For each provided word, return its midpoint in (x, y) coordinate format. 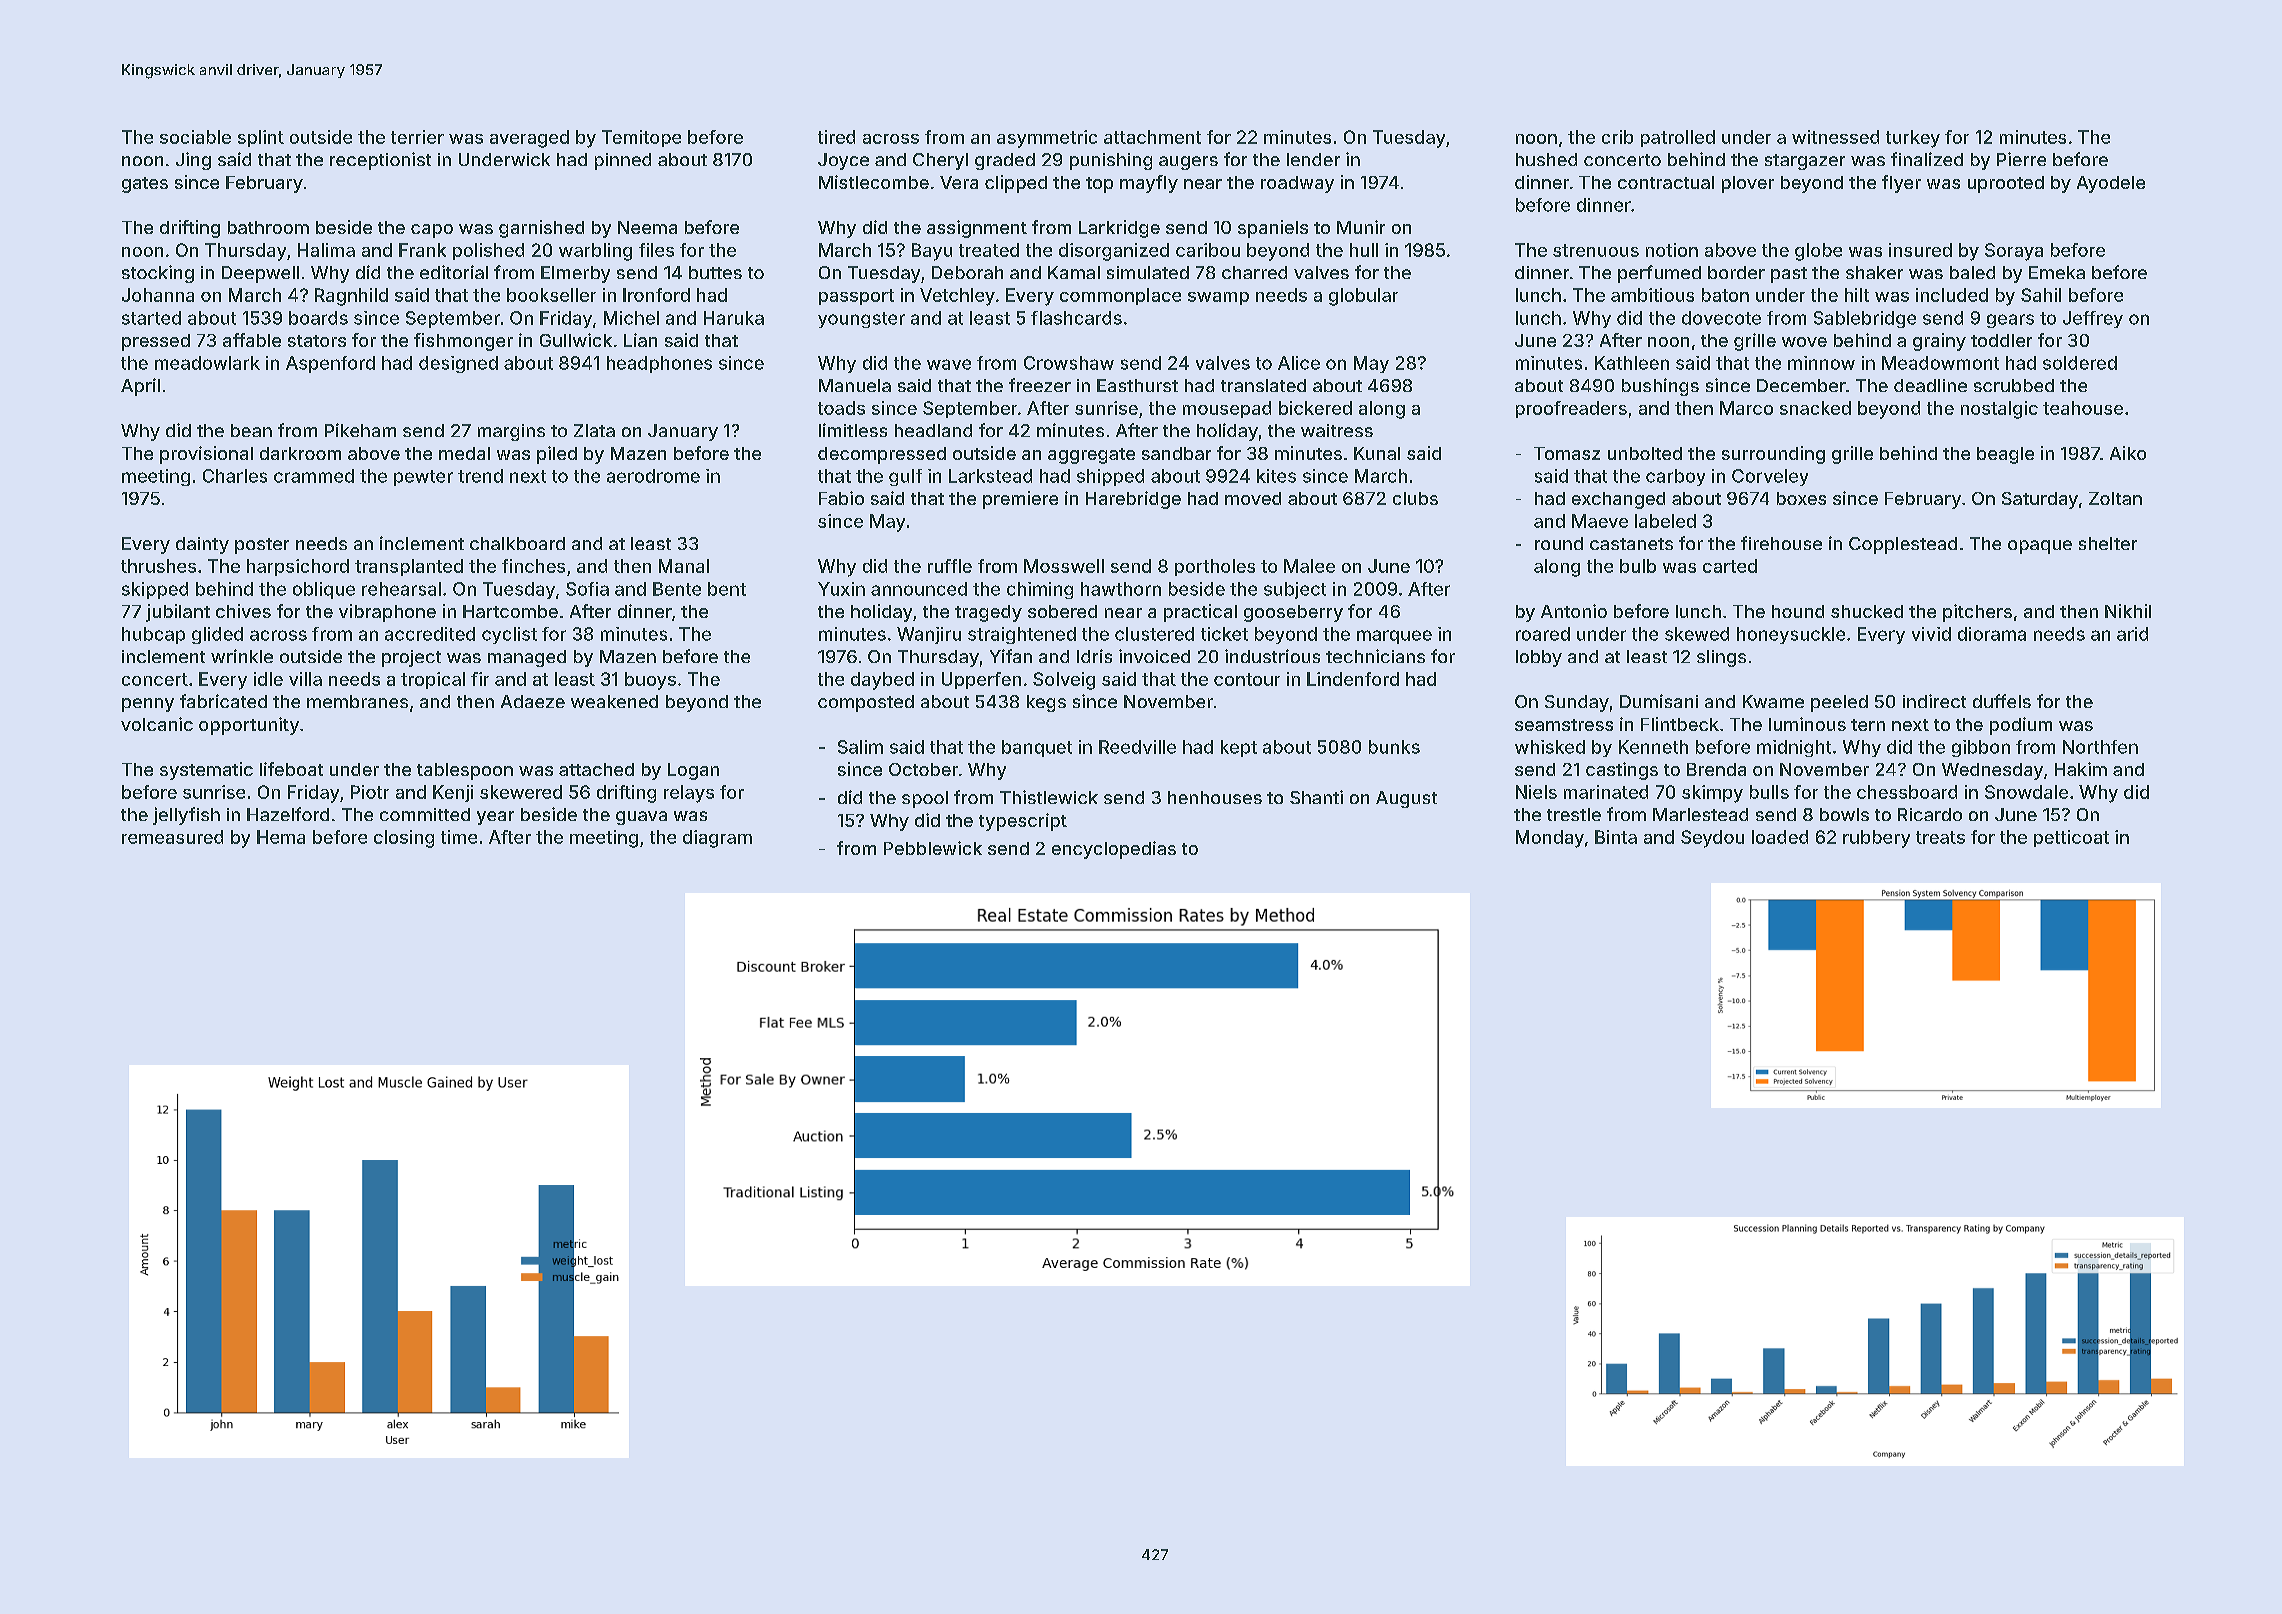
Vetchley (957, 297)
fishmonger (463, 342)
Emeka (2057, 272)
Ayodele (2111, 184)
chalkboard (517, 543)
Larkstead (990, 476)
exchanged (1618, 500)
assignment (977, 229)
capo (432, 231)
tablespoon (465, 771)
